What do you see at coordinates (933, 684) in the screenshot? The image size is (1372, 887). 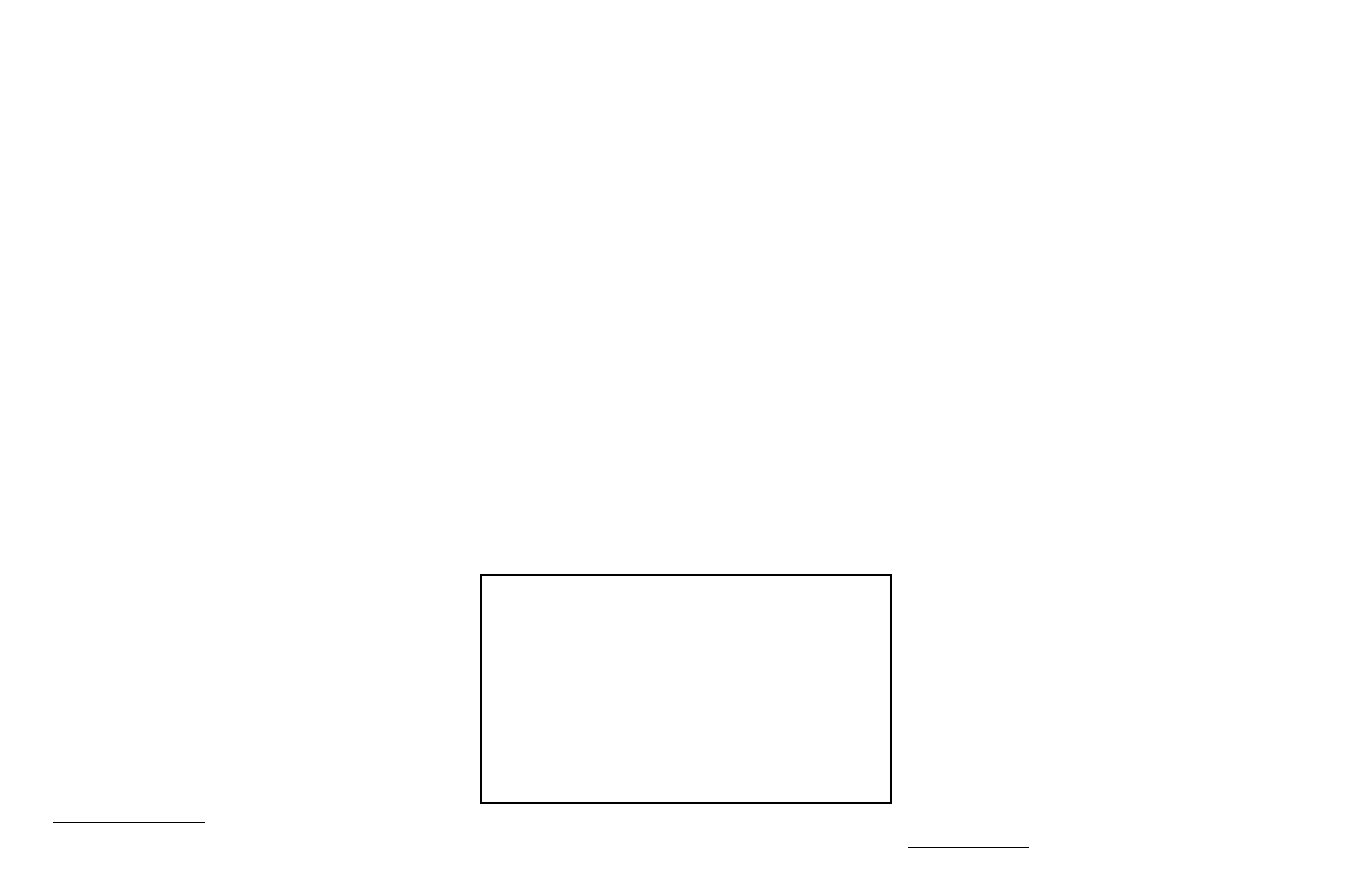 I see `Cloverdene` at bounding box center [933, 684].
